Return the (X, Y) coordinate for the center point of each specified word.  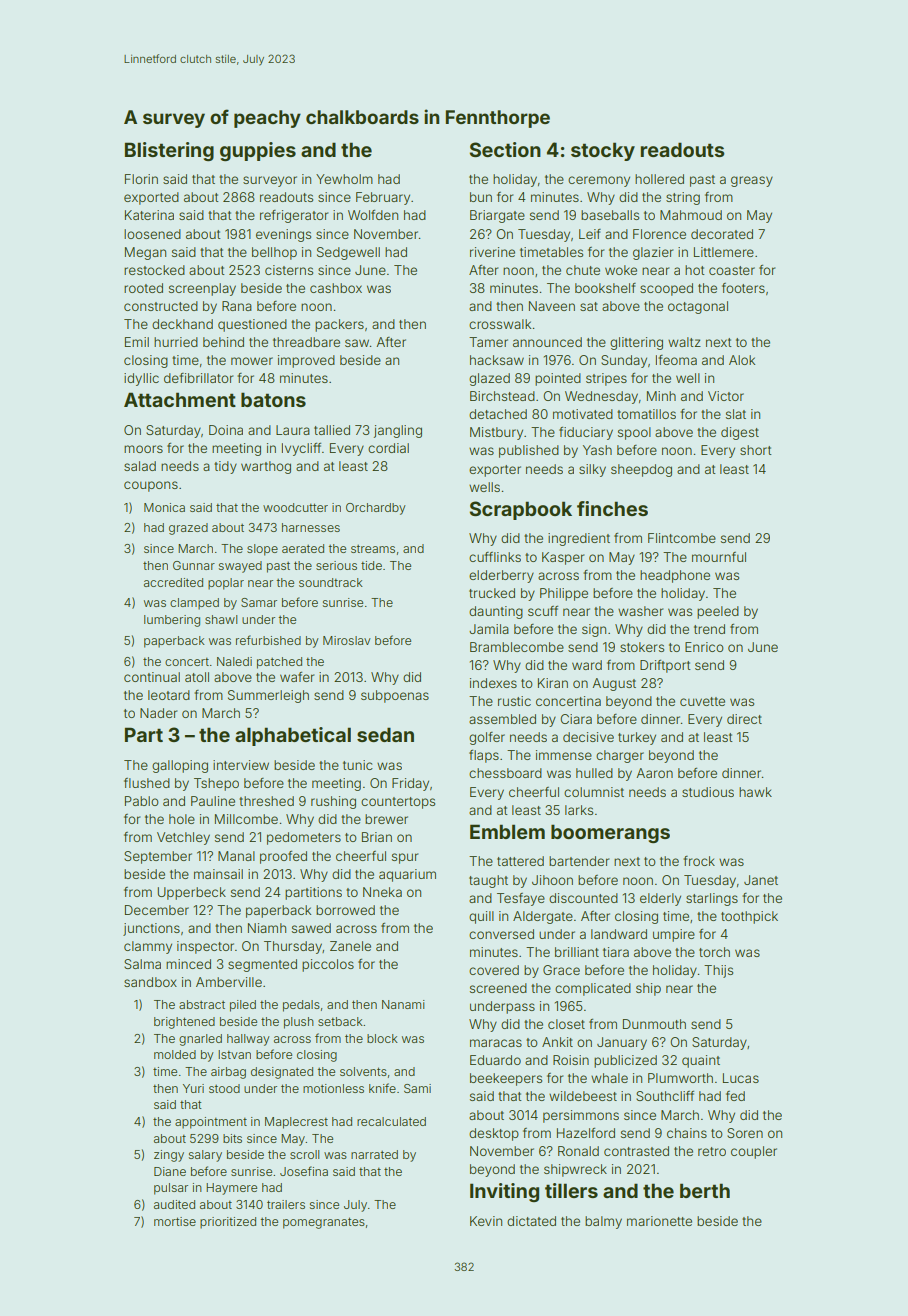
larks (579, 810)
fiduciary (586, 433)
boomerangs (610, 833)
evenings (283, 235)
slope (262, 550)
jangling (398, 431)
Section (505, 149)
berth (705, 1190)
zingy (169, 1156)
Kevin (486, 1221)
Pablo (142, 801)
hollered (659, 179)
